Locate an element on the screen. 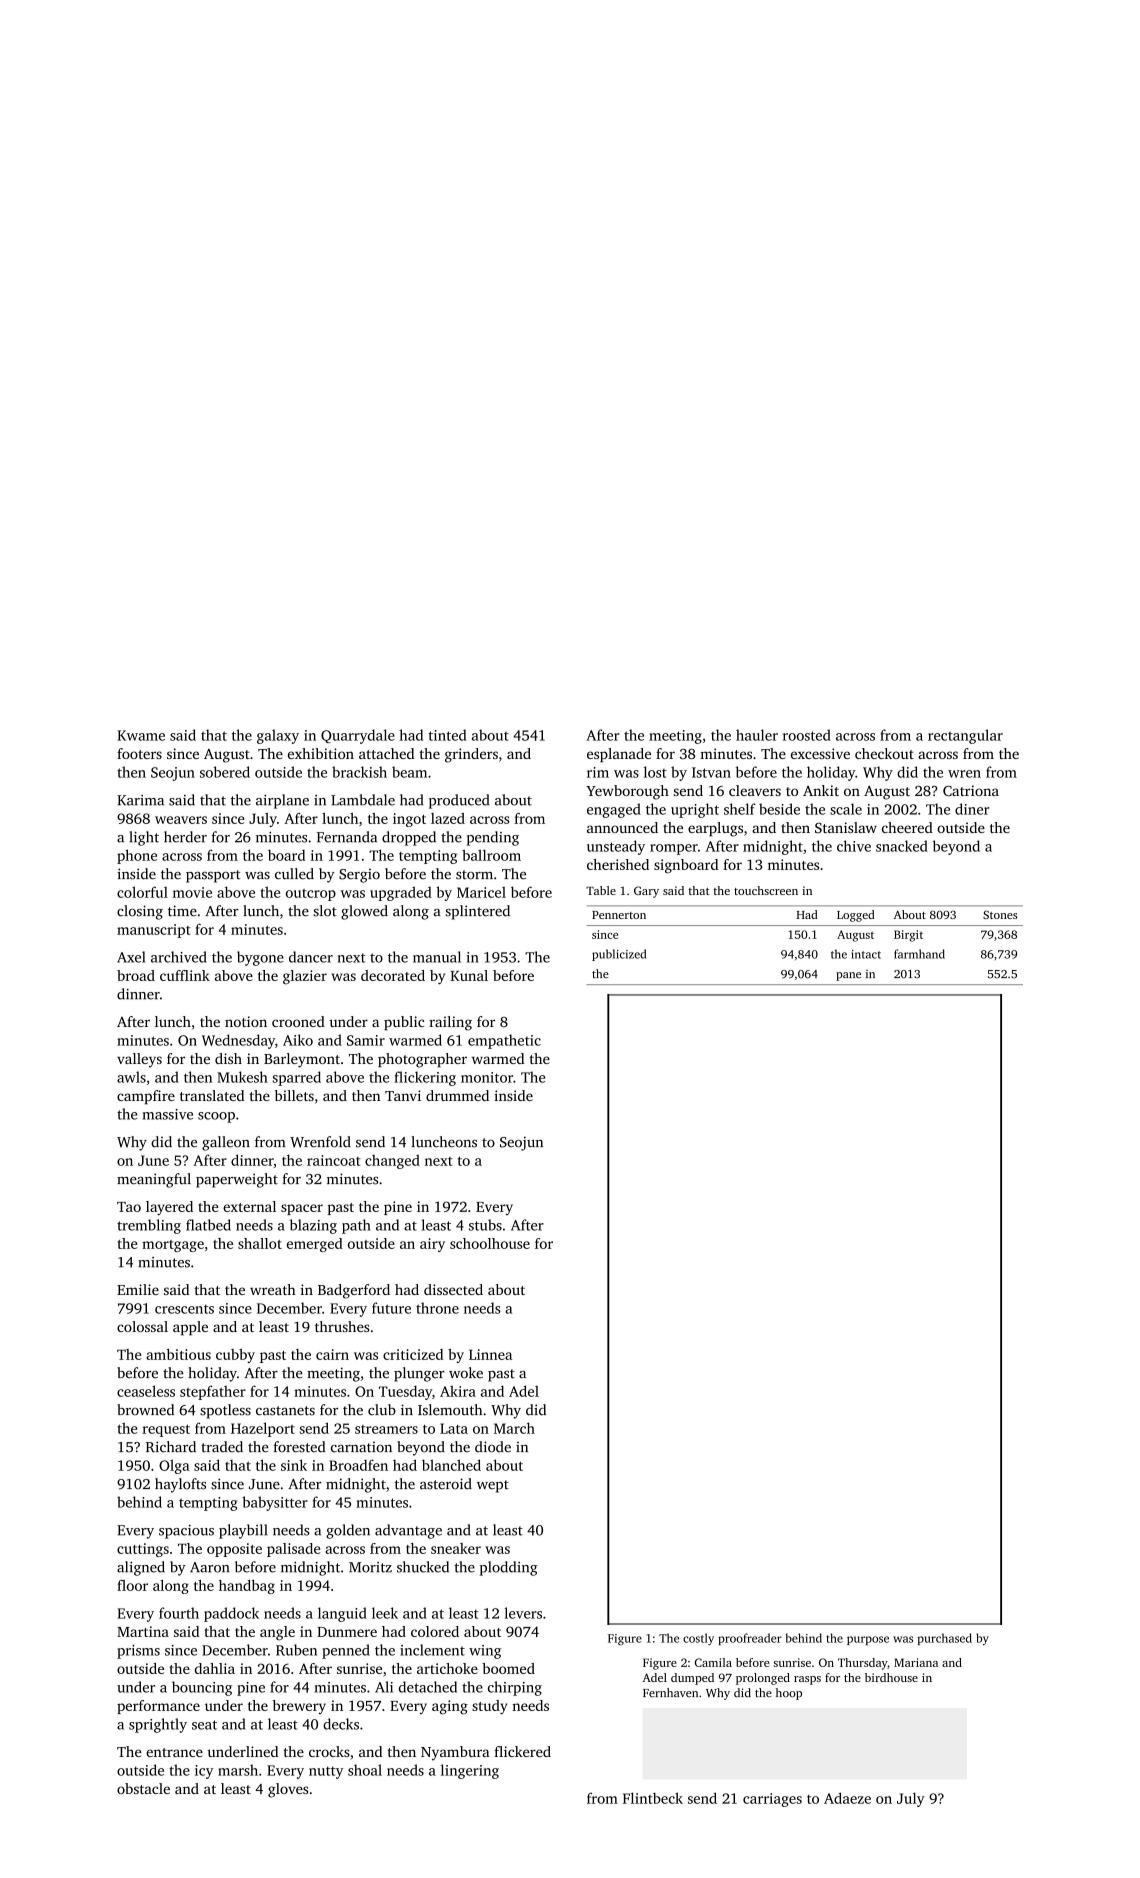  stepfather is located at coordinates (213, 1392).
